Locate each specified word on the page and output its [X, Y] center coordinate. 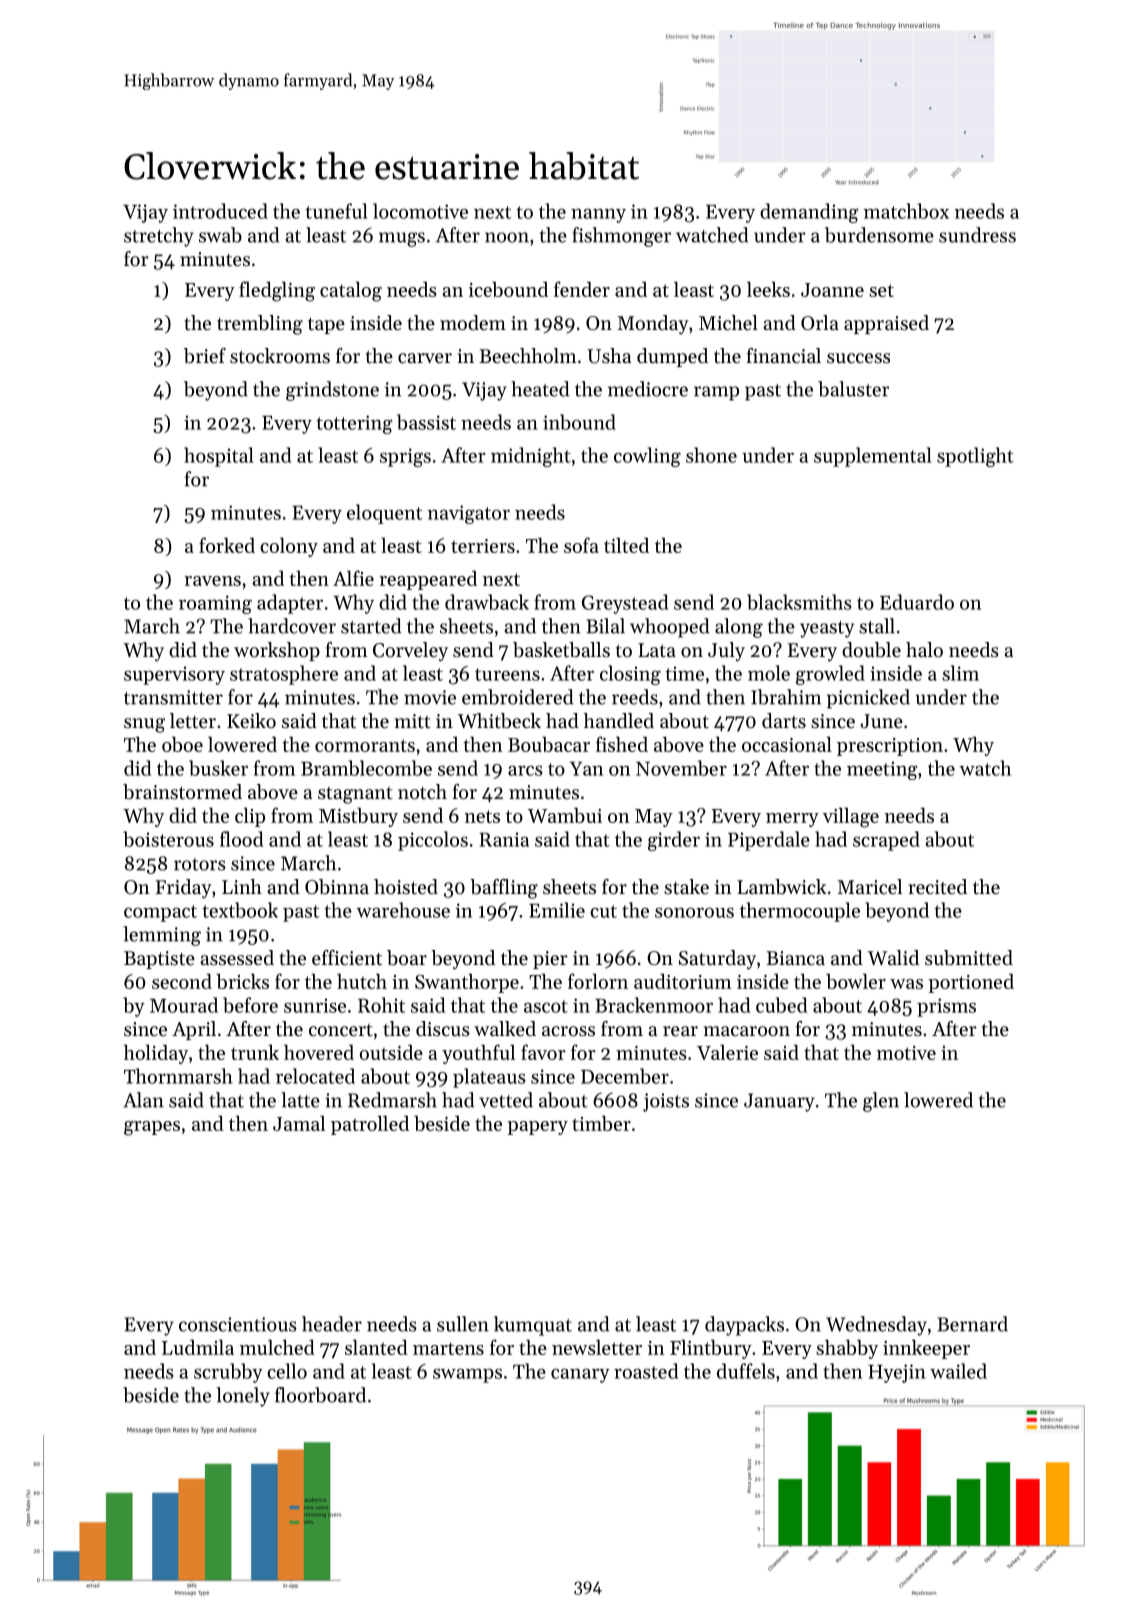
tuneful [336, 211]
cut [603, 911]
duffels [746, 1371]
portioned [971, 983]
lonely [243, 1397]
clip [250, 817]
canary [580, 1375]
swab [220, 235]
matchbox [906, 211]
